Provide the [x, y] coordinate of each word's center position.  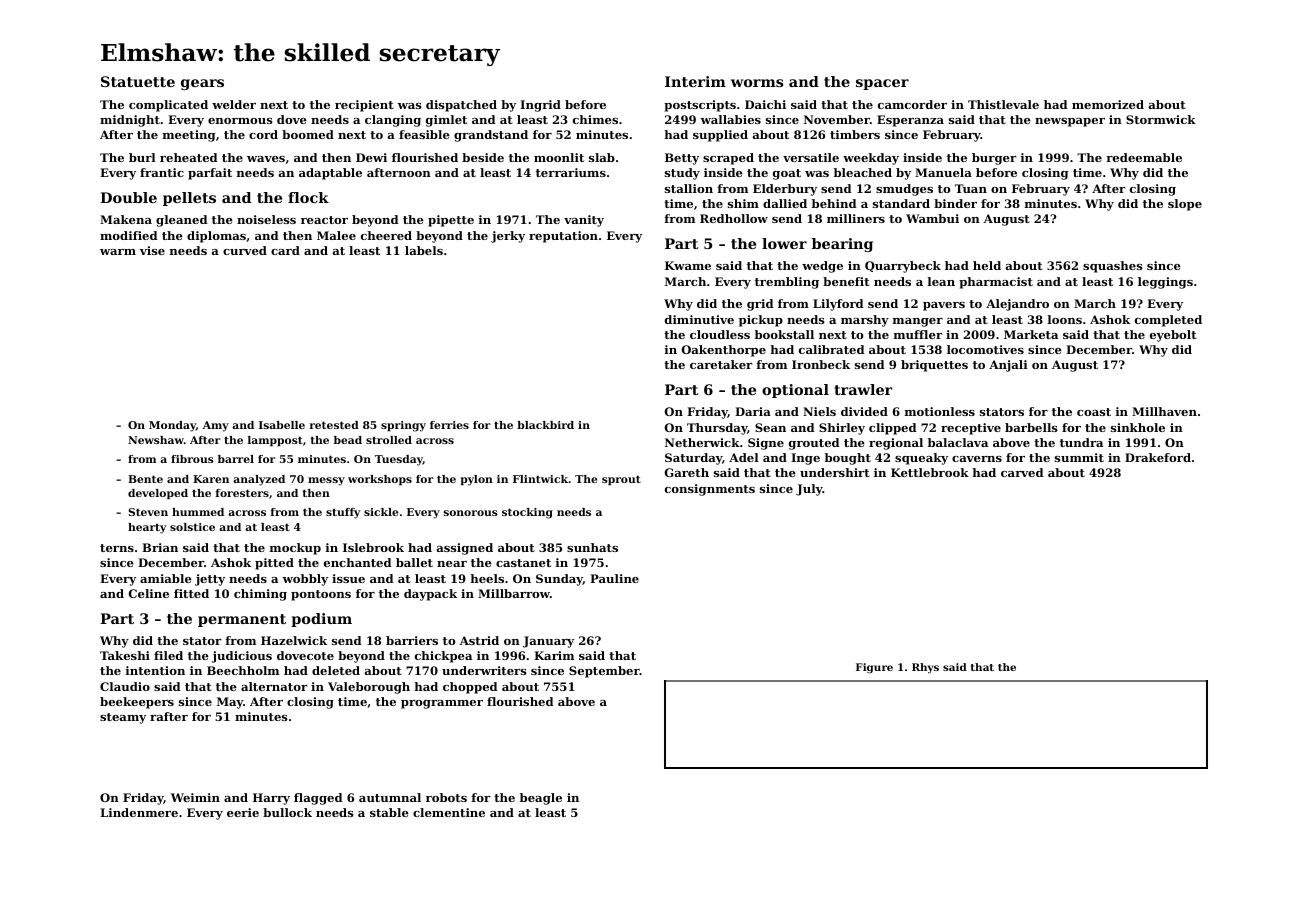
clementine [449, 812]
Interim [695, 81]
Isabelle [282, 425]
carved [1022, 472]
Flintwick [541, 479]
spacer [882, 84]
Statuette [138, 81]
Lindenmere [139, 812]
